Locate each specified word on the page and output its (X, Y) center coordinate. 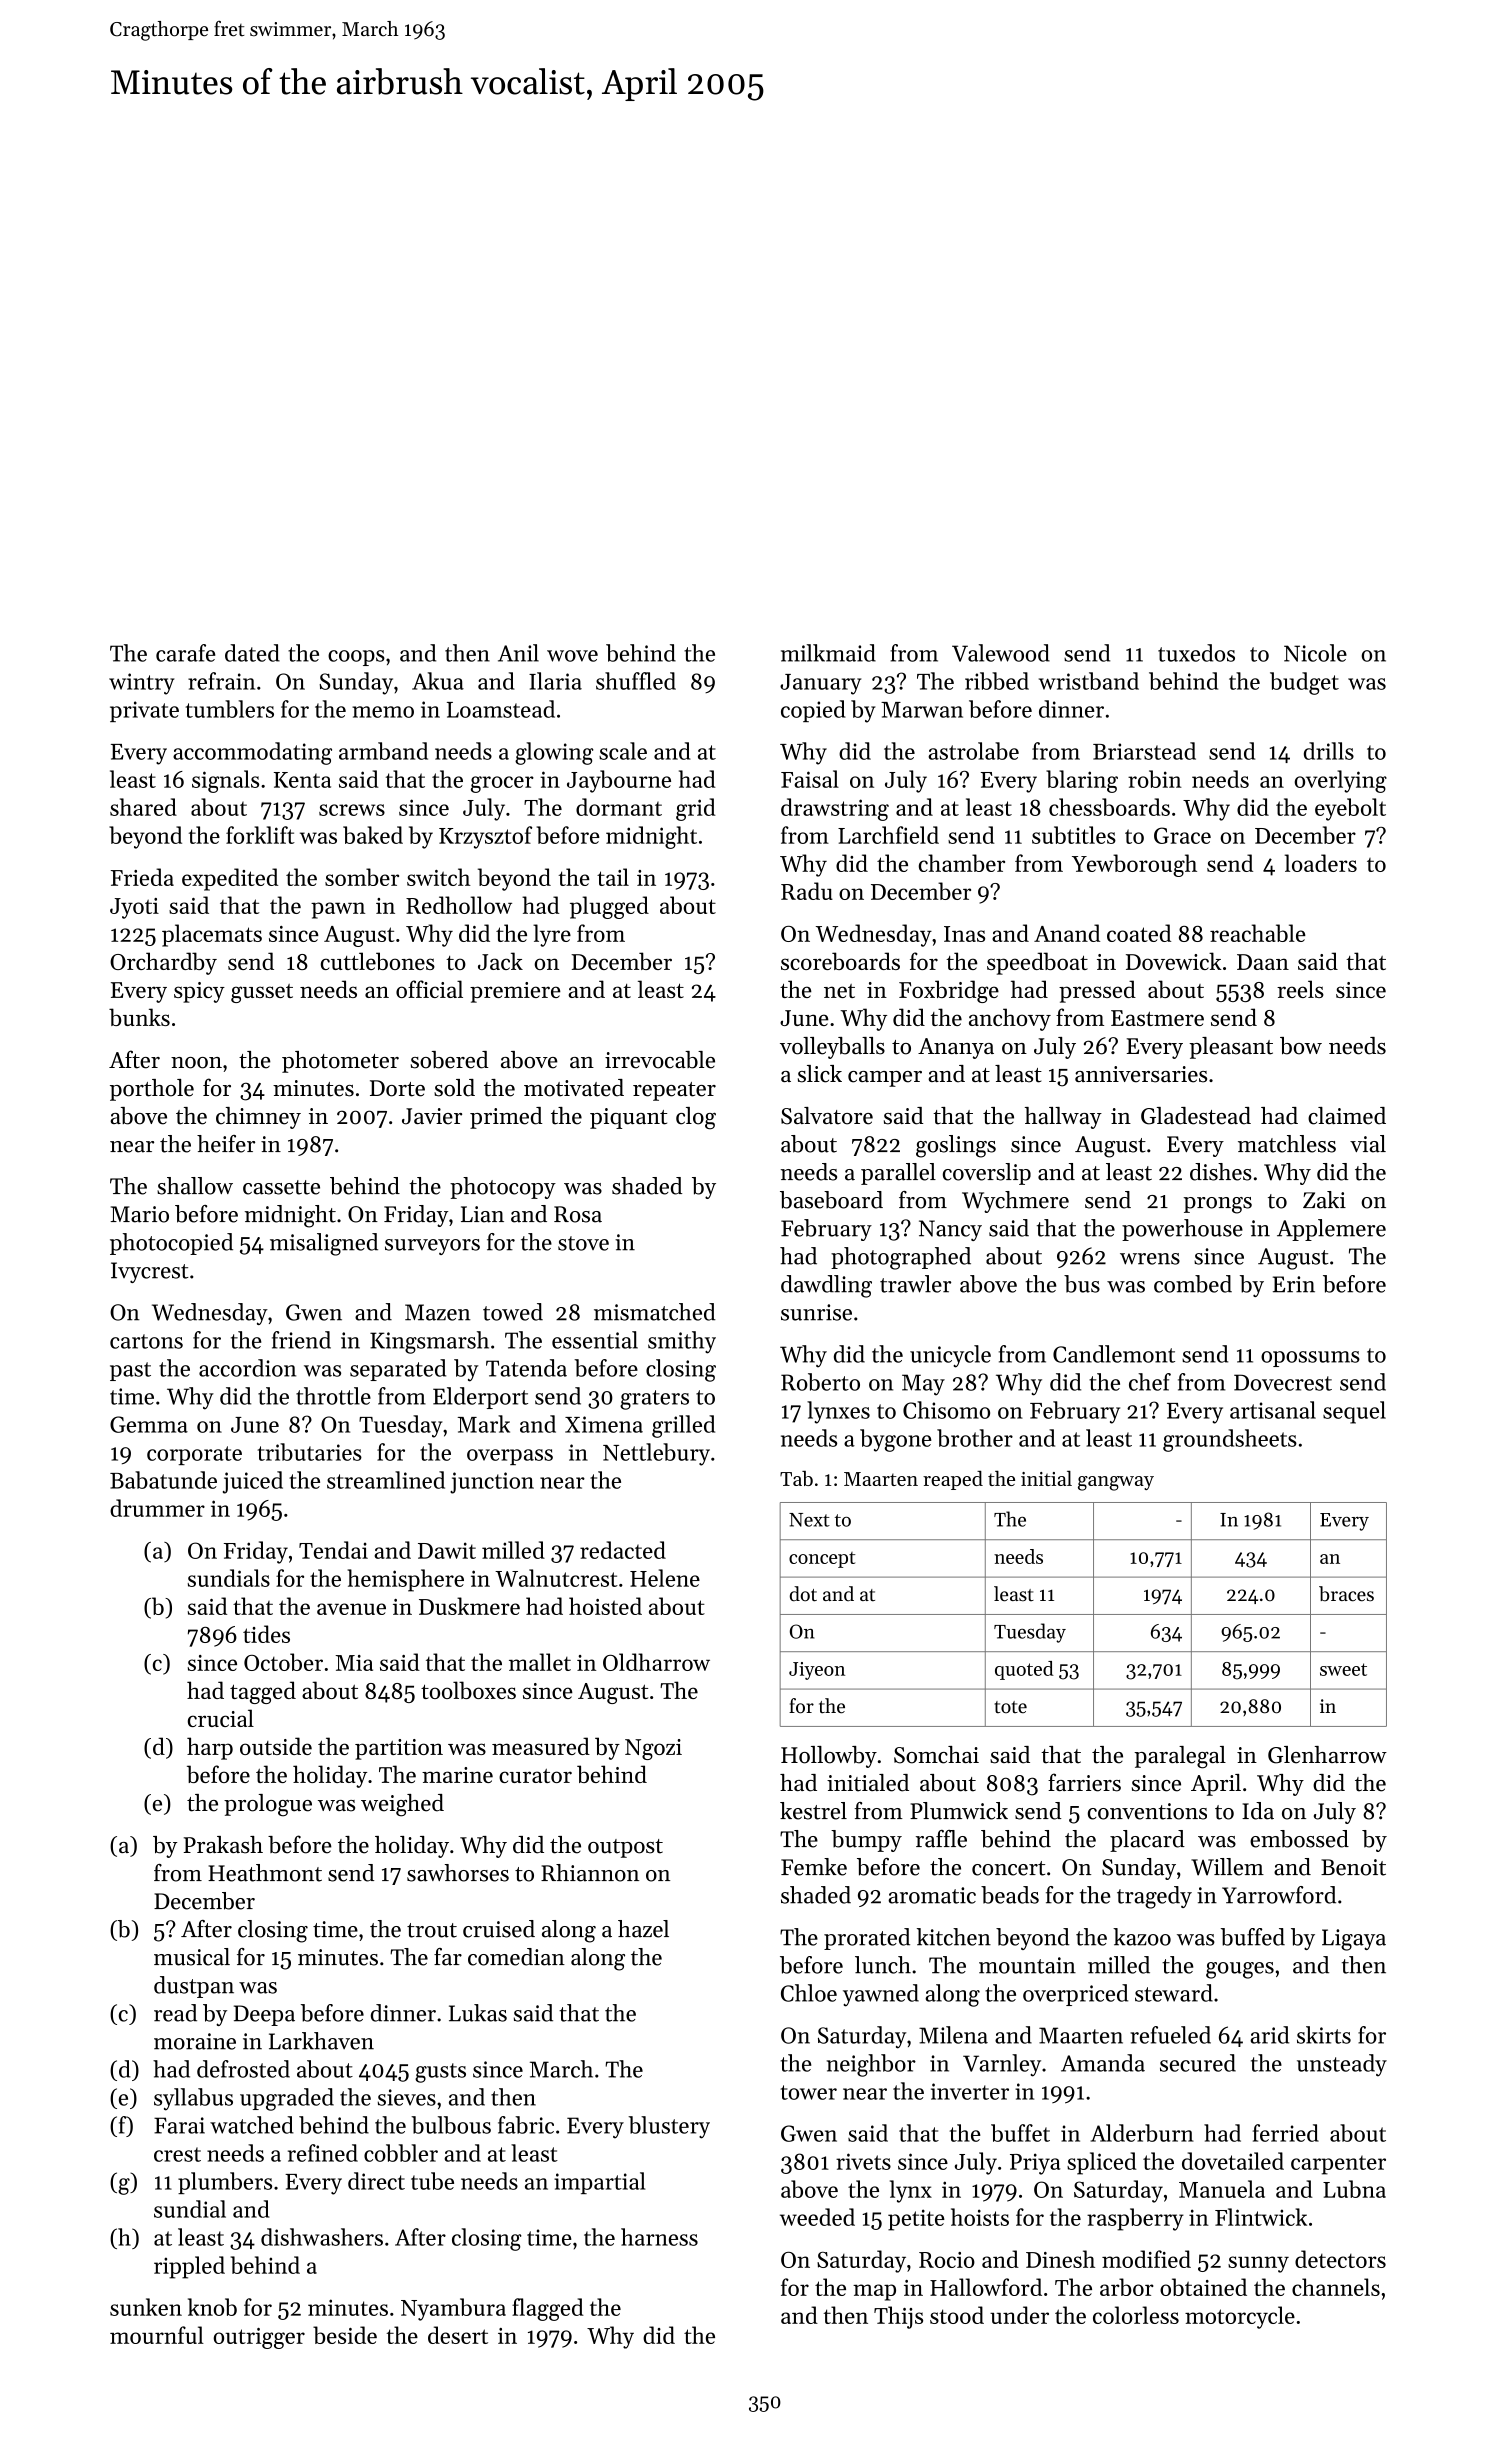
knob (212, 2307)
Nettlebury (656, 1454)
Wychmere (1015, 1202)
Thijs (898, 2317)
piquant (628, 1118)
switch (439, 877)
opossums (1310, 1359)
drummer (157, 1508)
